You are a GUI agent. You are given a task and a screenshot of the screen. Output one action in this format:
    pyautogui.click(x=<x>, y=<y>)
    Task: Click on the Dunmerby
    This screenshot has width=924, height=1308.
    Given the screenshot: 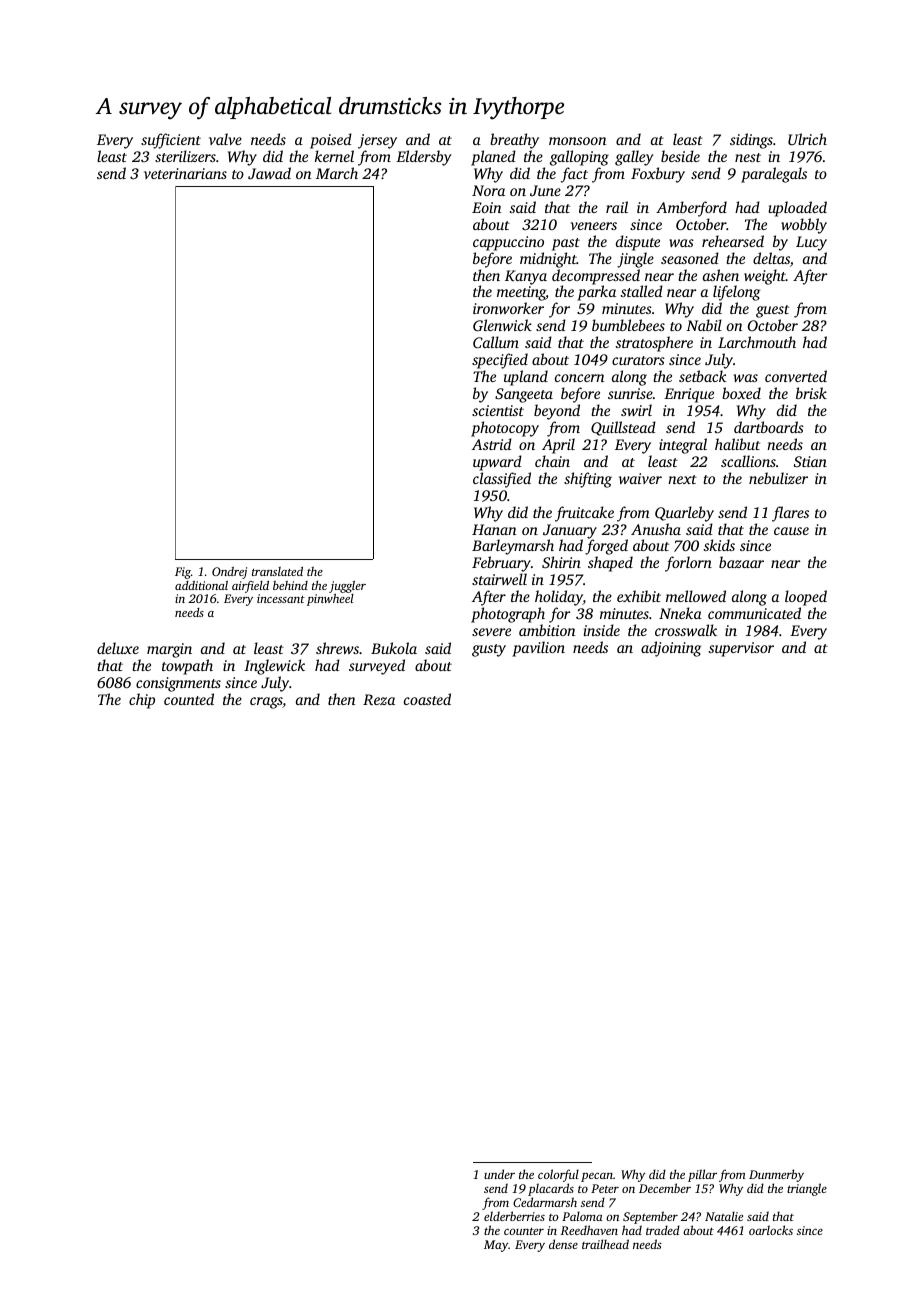 What is the action you would take?
    pyautogui.click(x=776, y=1175)
